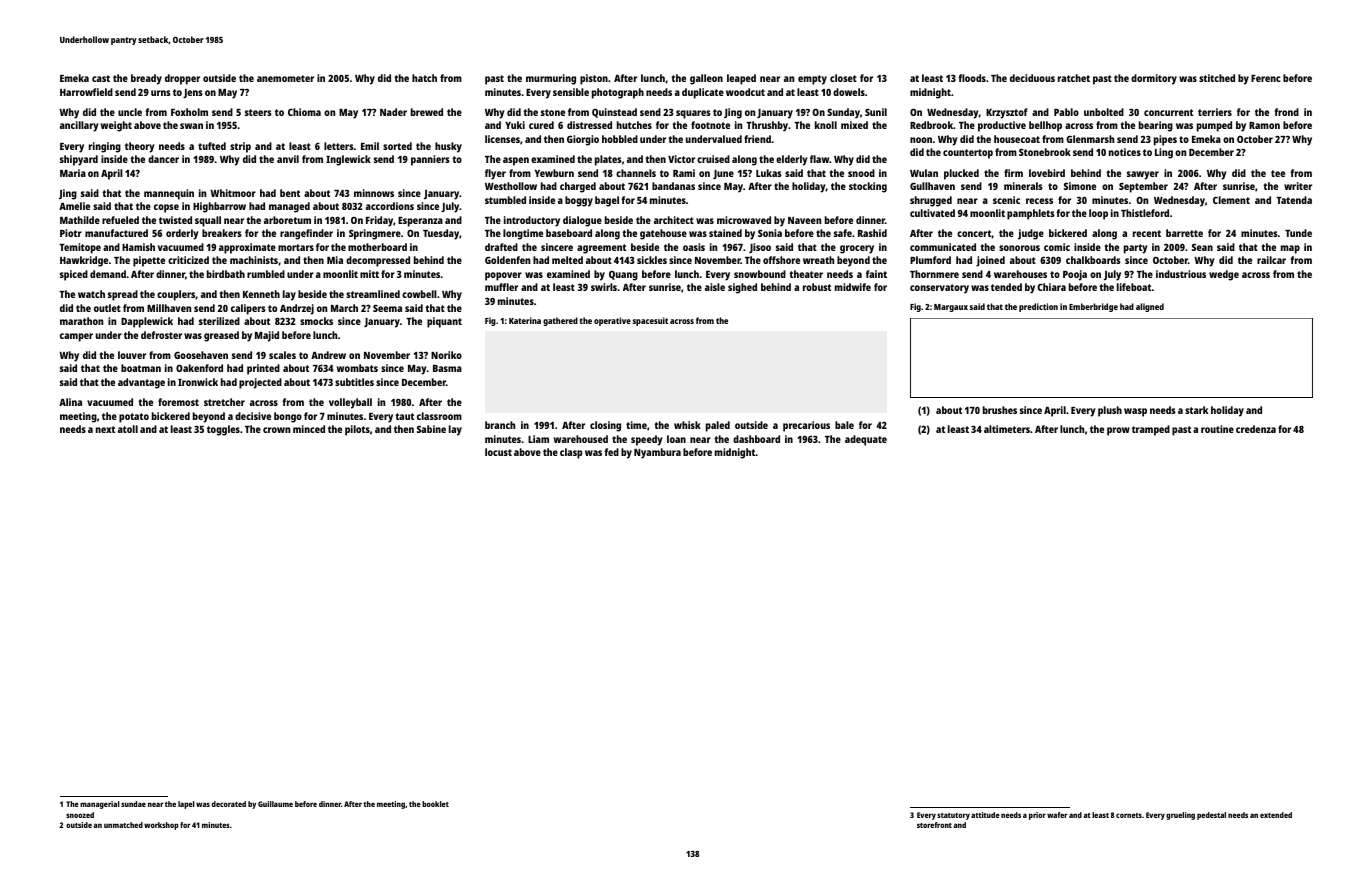 This screenshot has height=887, width=1372. What do you see at coordinates (161, 826) in the screenshot?
I see `workshop` at bounding box center [161, 826].
